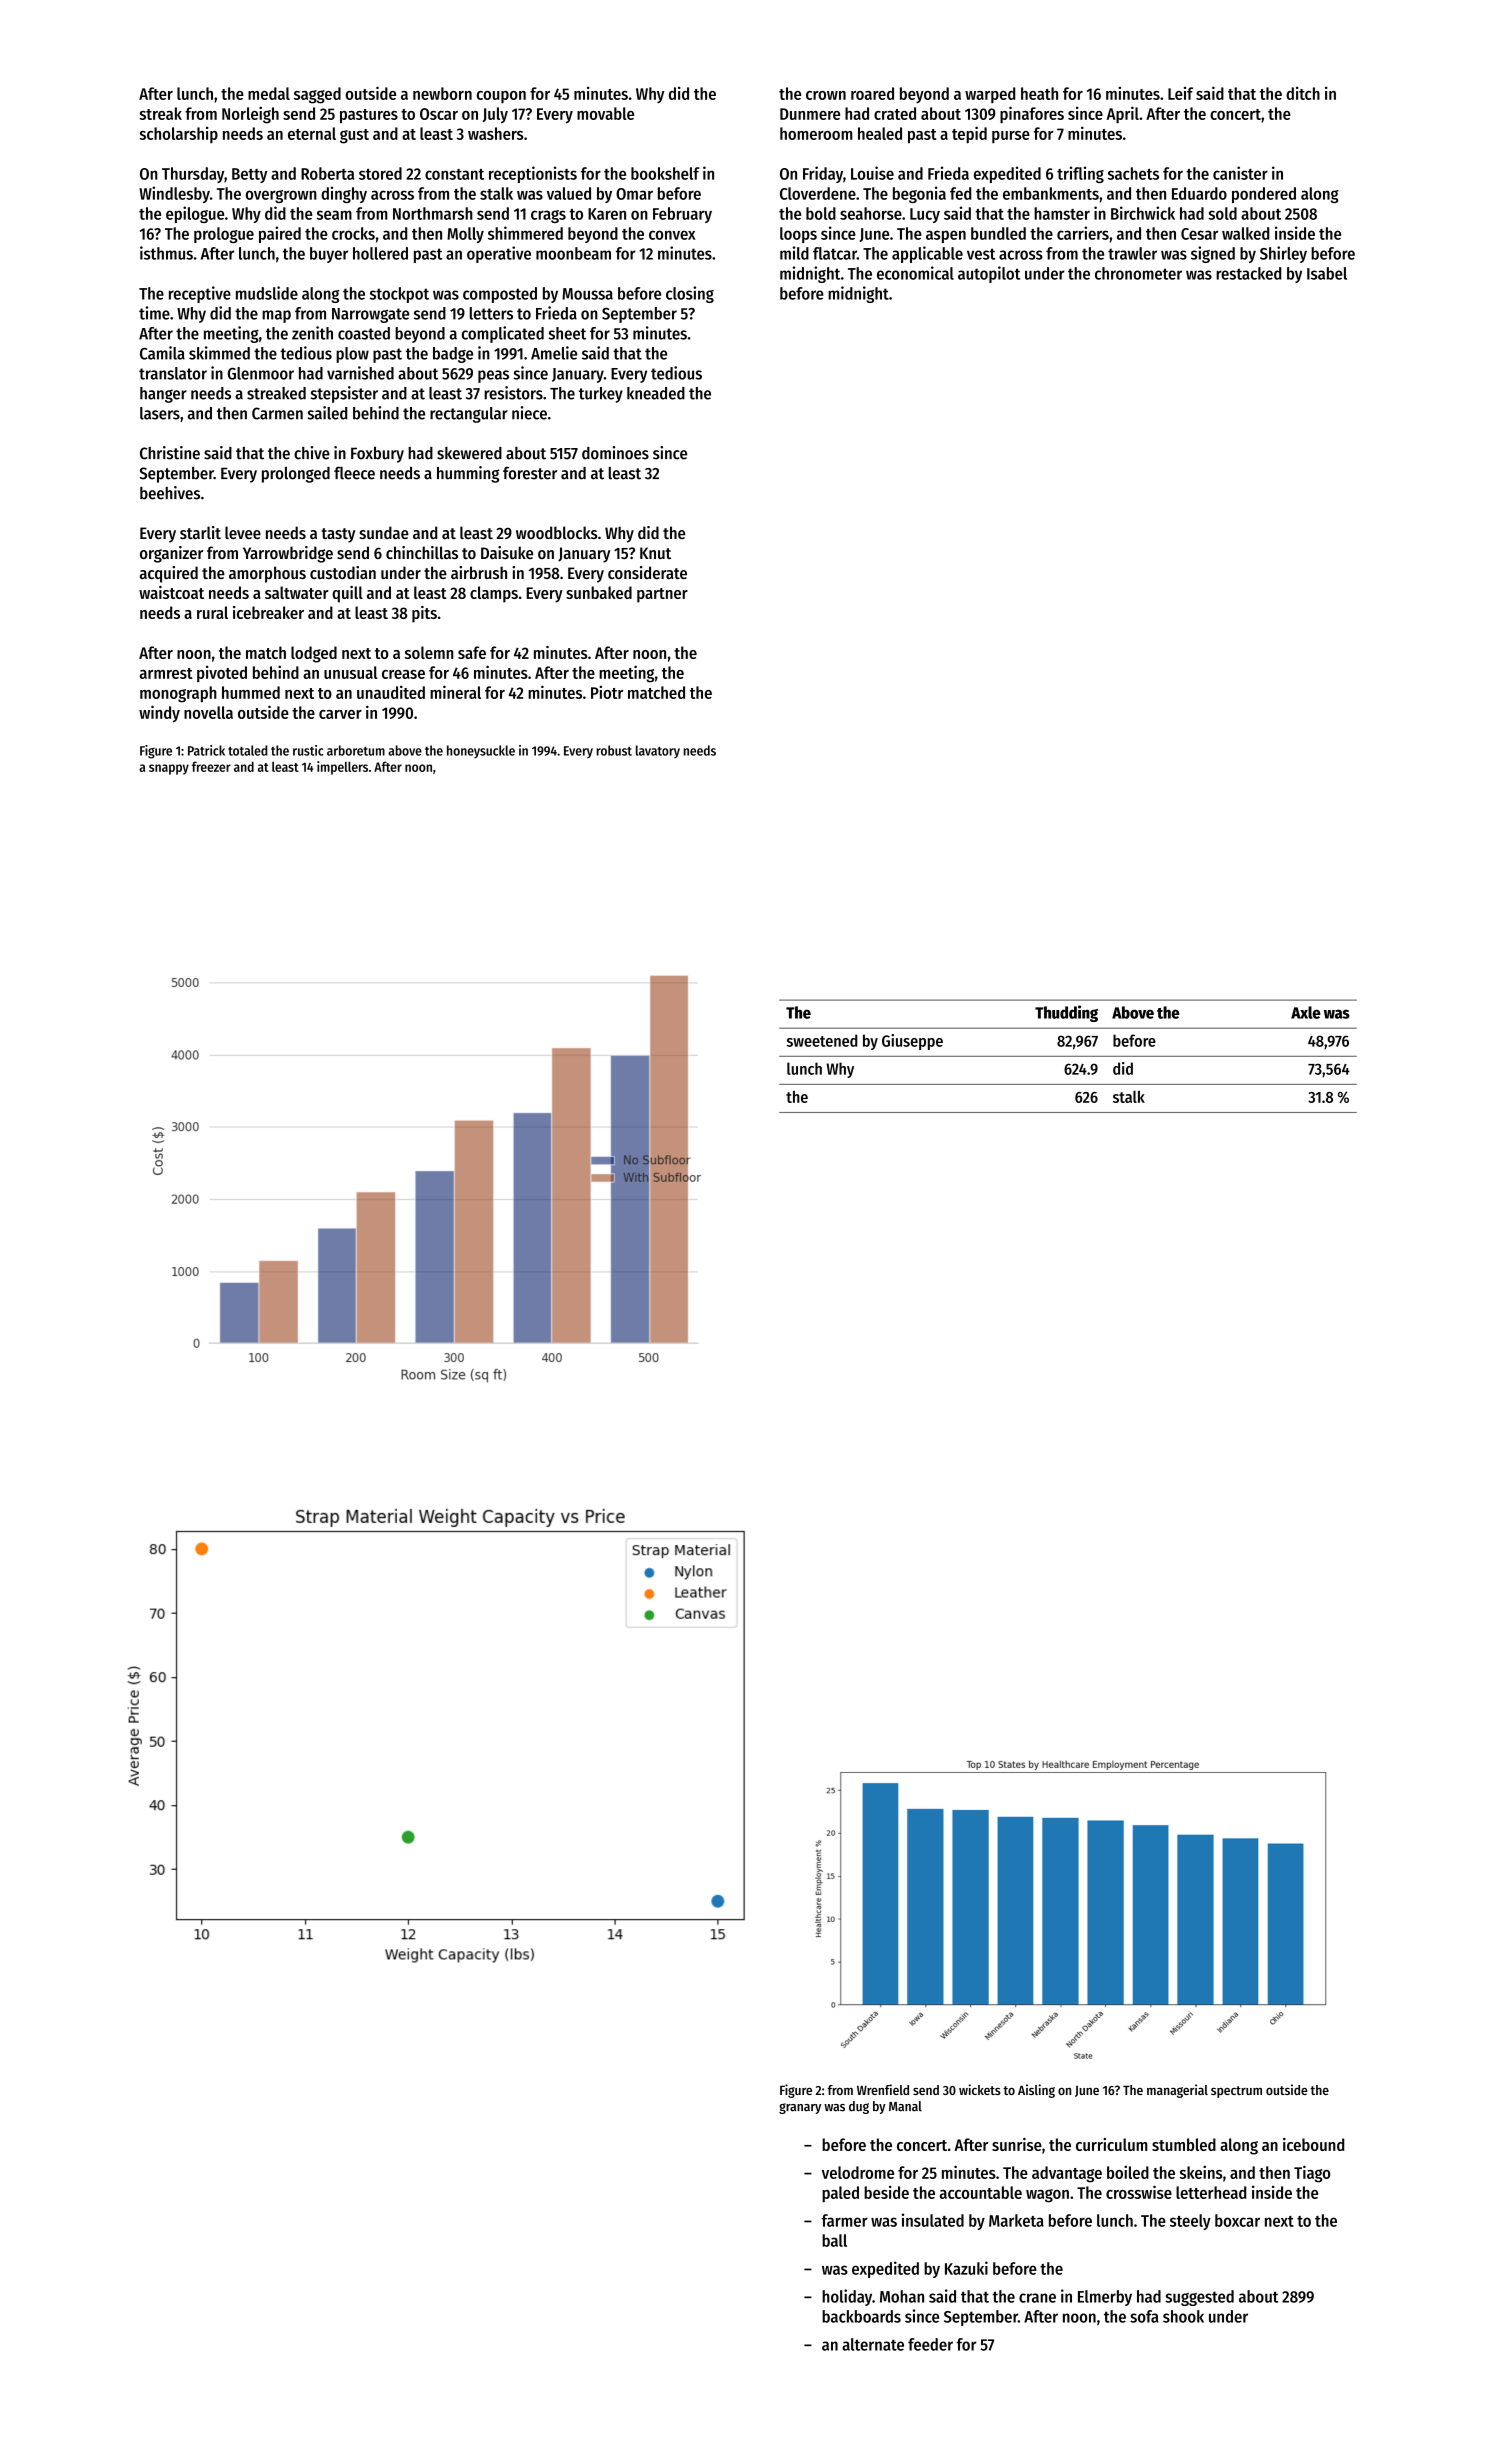  Describe the element at coordinates (269, 93) in the screenshot. I see `medal` at that location.
